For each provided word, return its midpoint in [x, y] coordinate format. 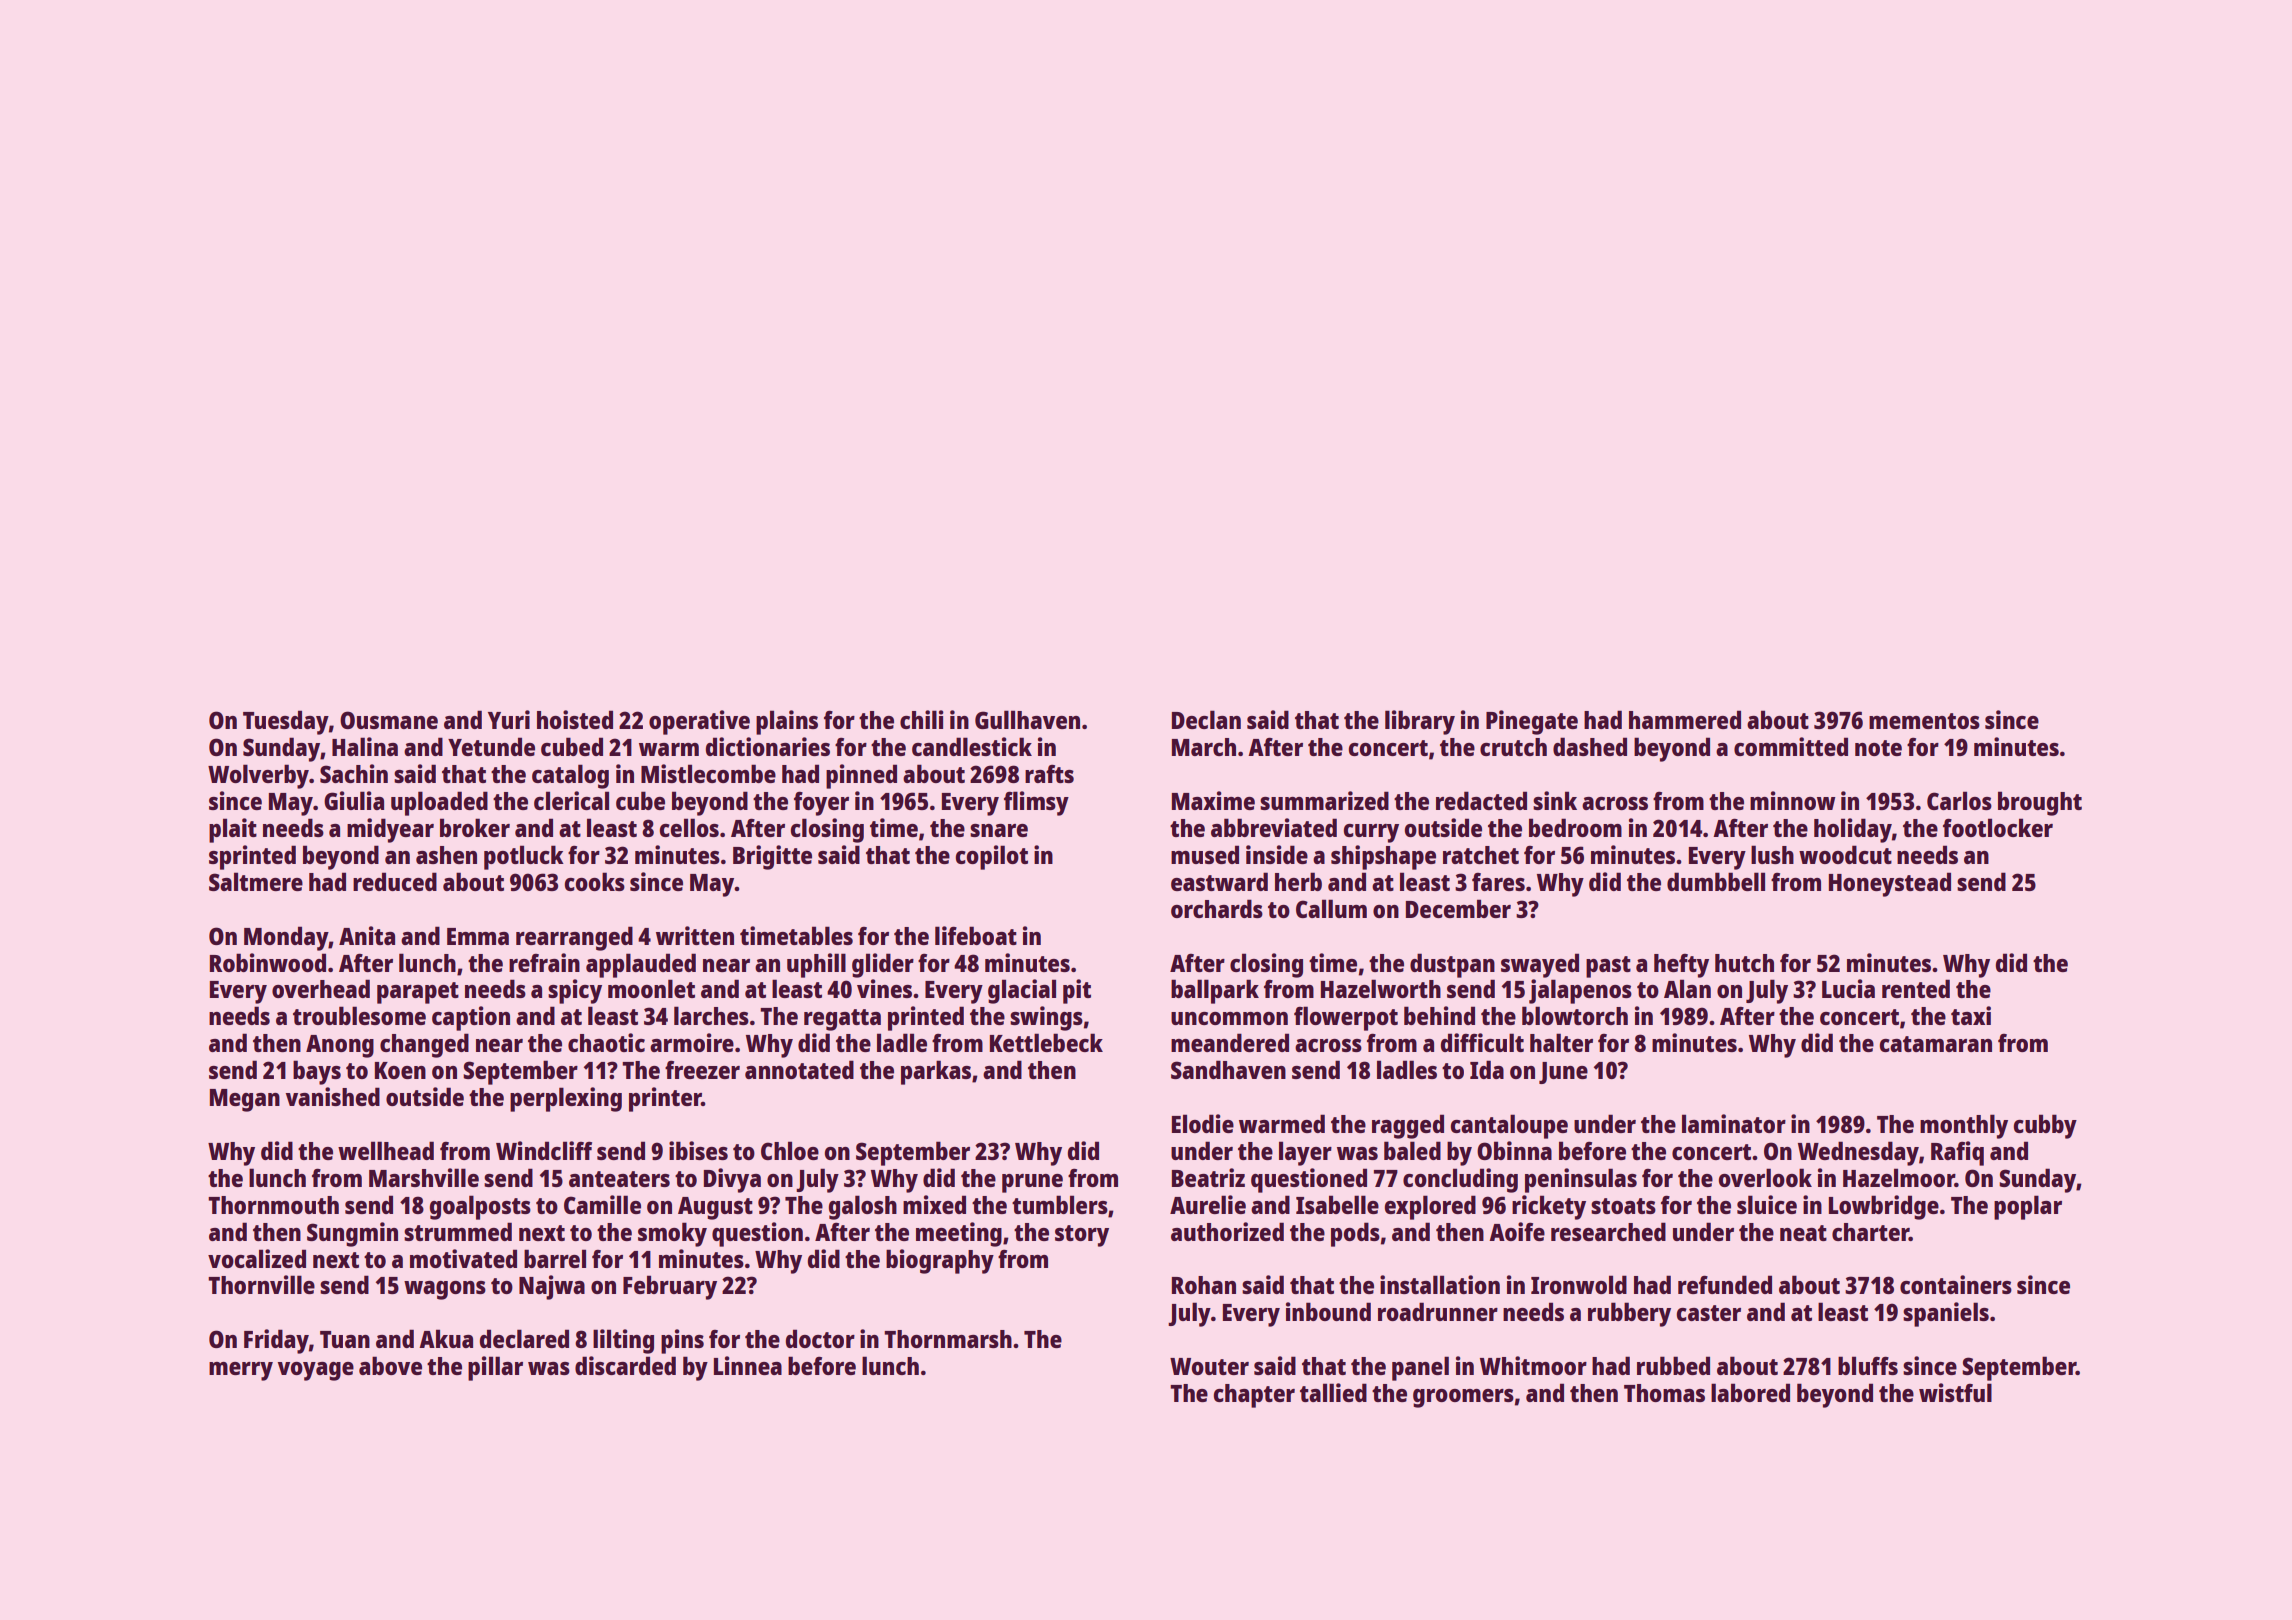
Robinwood [268, 962]
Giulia [354, 800]
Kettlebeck [1046, 1042]
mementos [1924, 721]
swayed [1540, 965]
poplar [2028, 1207]
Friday [276, 1341]
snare [999, 830]
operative [699, 722]
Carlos [1959, 800]
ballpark [1215, 991]
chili [922, 719]
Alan [1687, 988]
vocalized [257, 1258]
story [1082, 1236]
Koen [400, 1070]
